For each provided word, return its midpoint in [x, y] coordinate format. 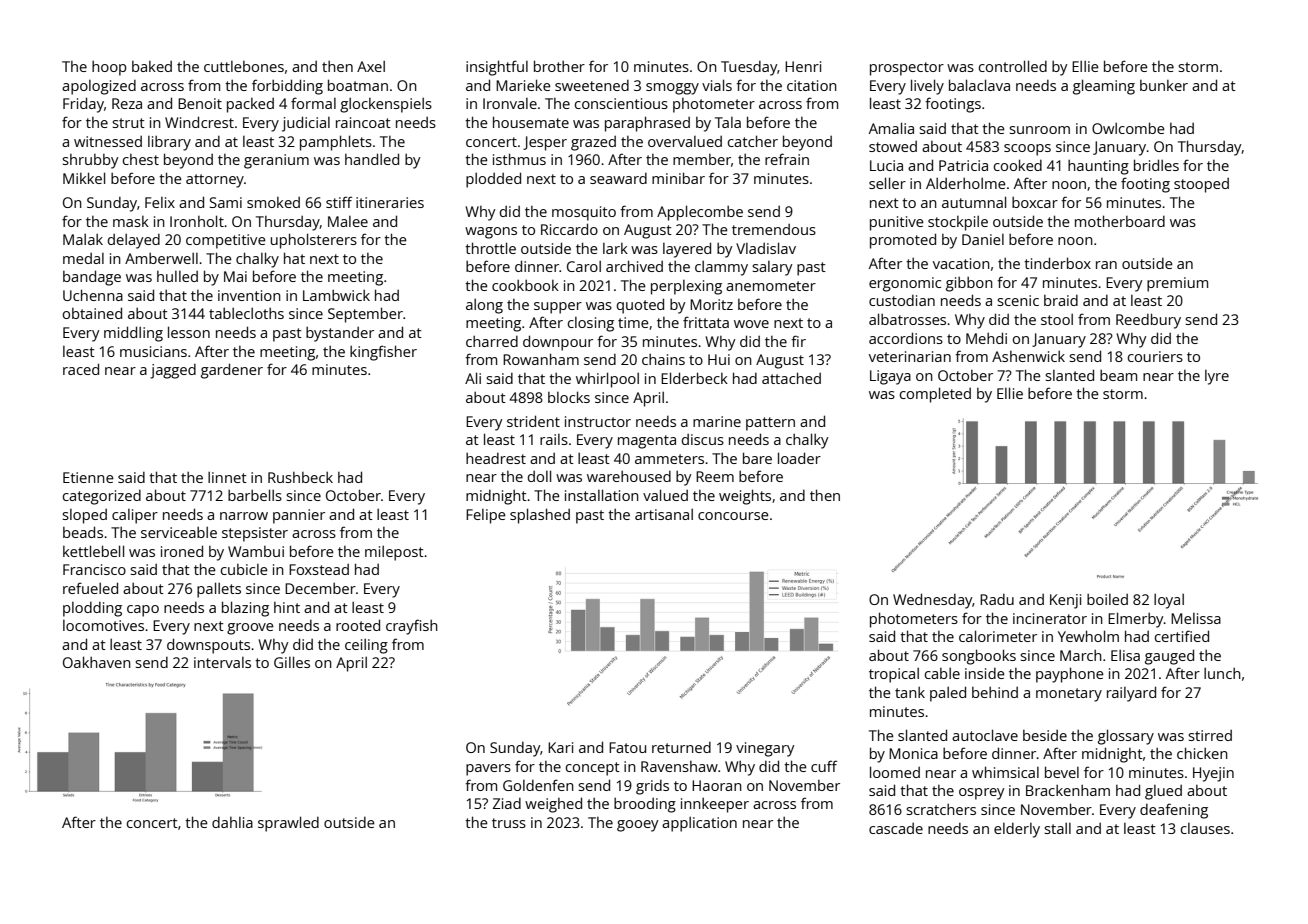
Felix [160, 202]
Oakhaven [97, 662]
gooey [638, 826]
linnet [227, 477]
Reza [127, 103]
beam [1118, 375]
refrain [787, 159]
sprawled [288, 824]
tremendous [774, 229]
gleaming [1104, 87]
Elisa [1125, 655]
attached [791, 378]
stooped [1201, 185]
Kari [560, 747]
